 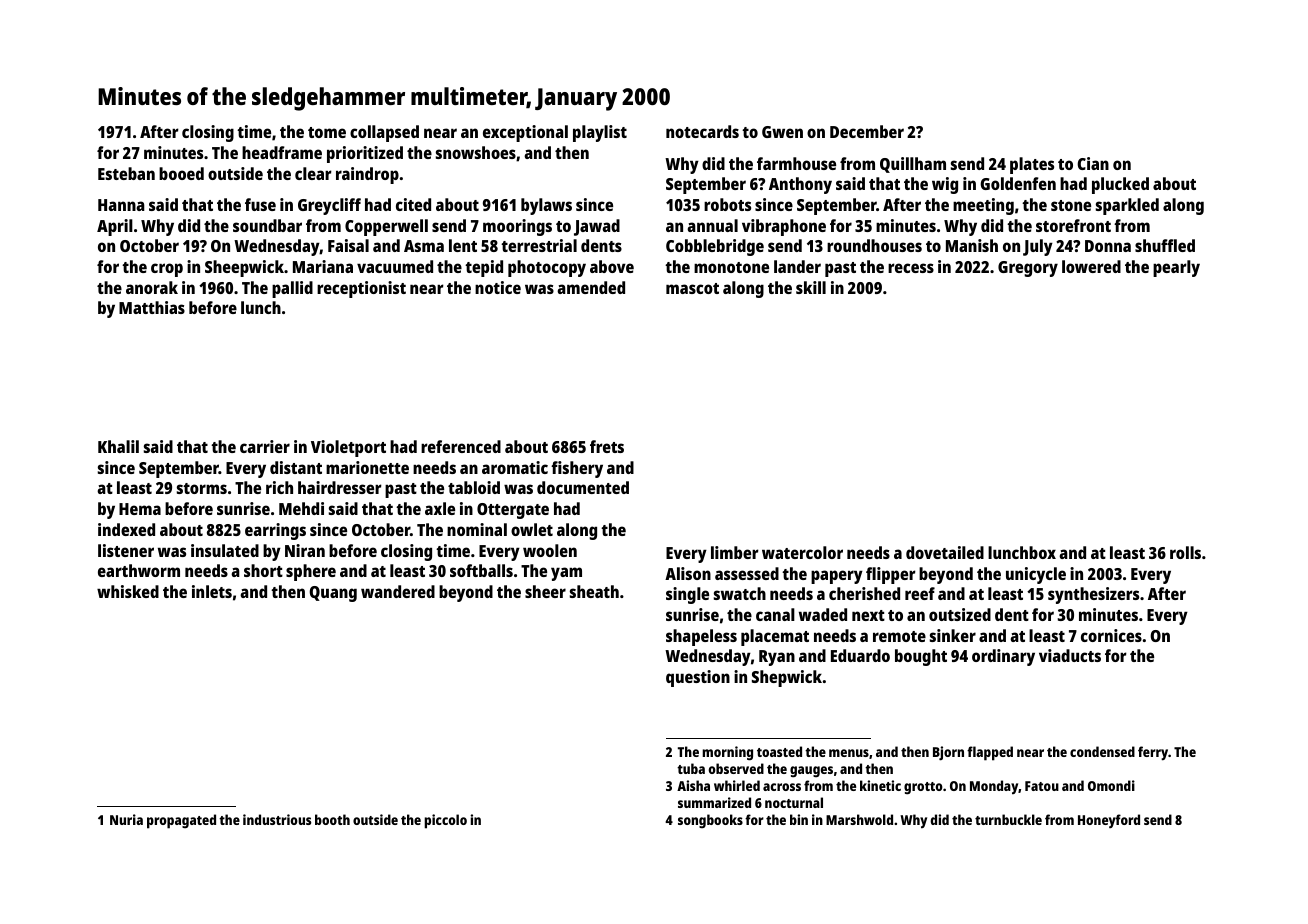 What do you see at coordinates (796, 163) in the document?
I see `farmhouse` at bounding box center [796, 163].
